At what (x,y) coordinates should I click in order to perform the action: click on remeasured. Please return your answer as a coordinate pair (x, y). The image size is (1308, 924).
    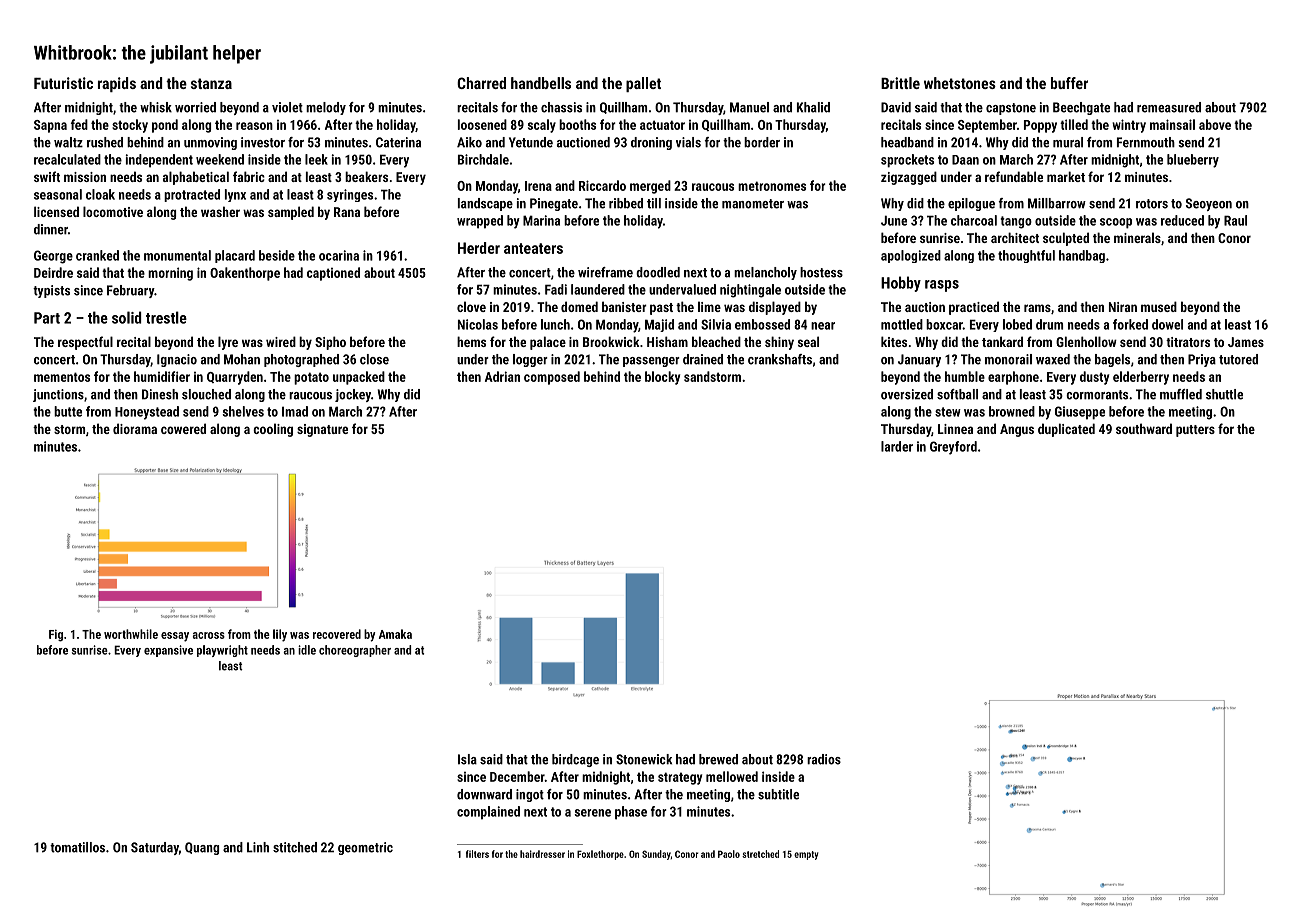
    Looking at the image, I should click on (1169, 107).
